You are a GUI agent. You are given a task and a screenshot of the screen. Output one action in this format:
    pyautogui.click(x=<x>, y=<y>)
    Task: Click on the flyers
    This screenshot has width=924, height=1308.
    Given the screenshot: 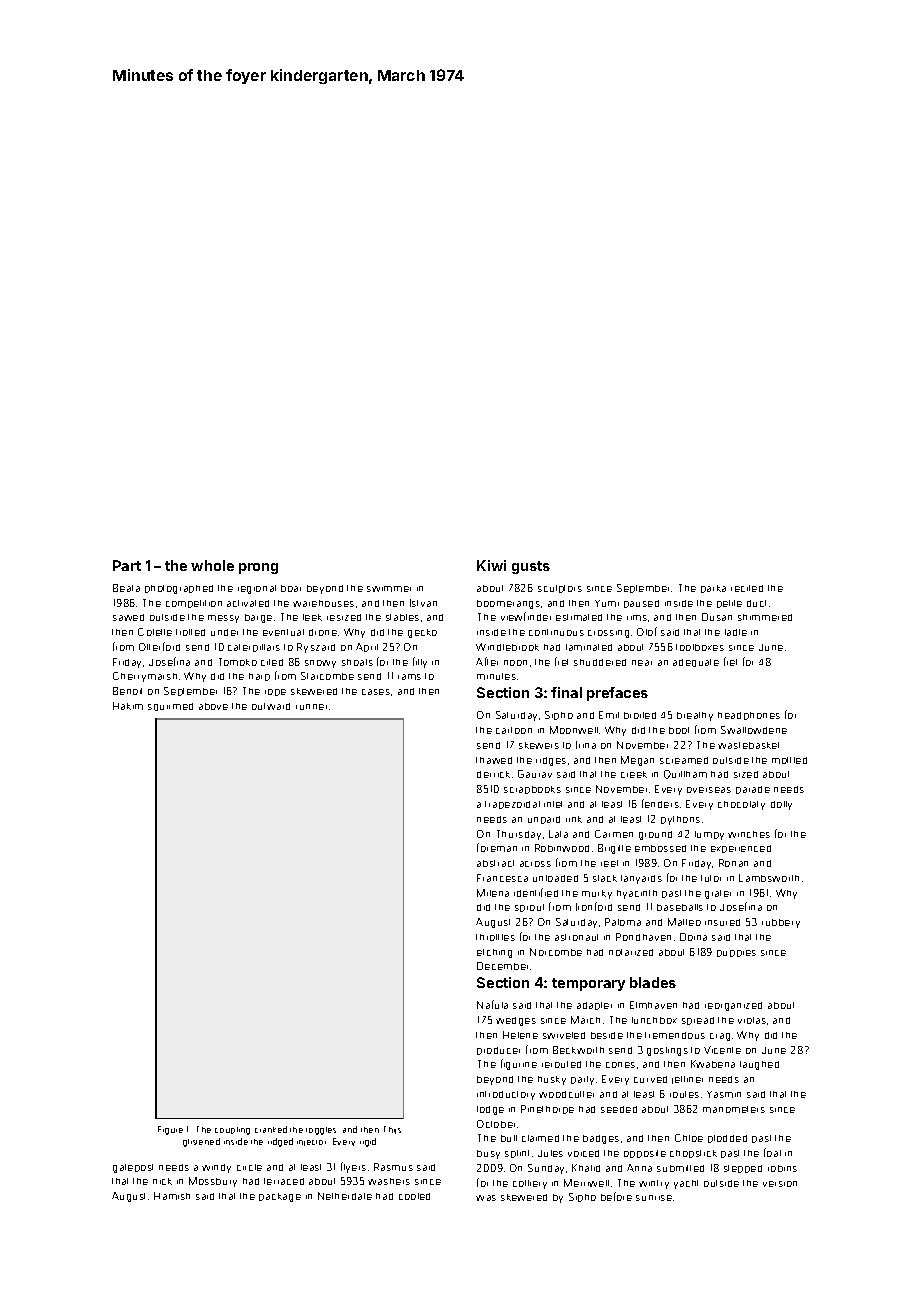 What is the action you would take?
    pyautogui.click(x=353, y=1167)
